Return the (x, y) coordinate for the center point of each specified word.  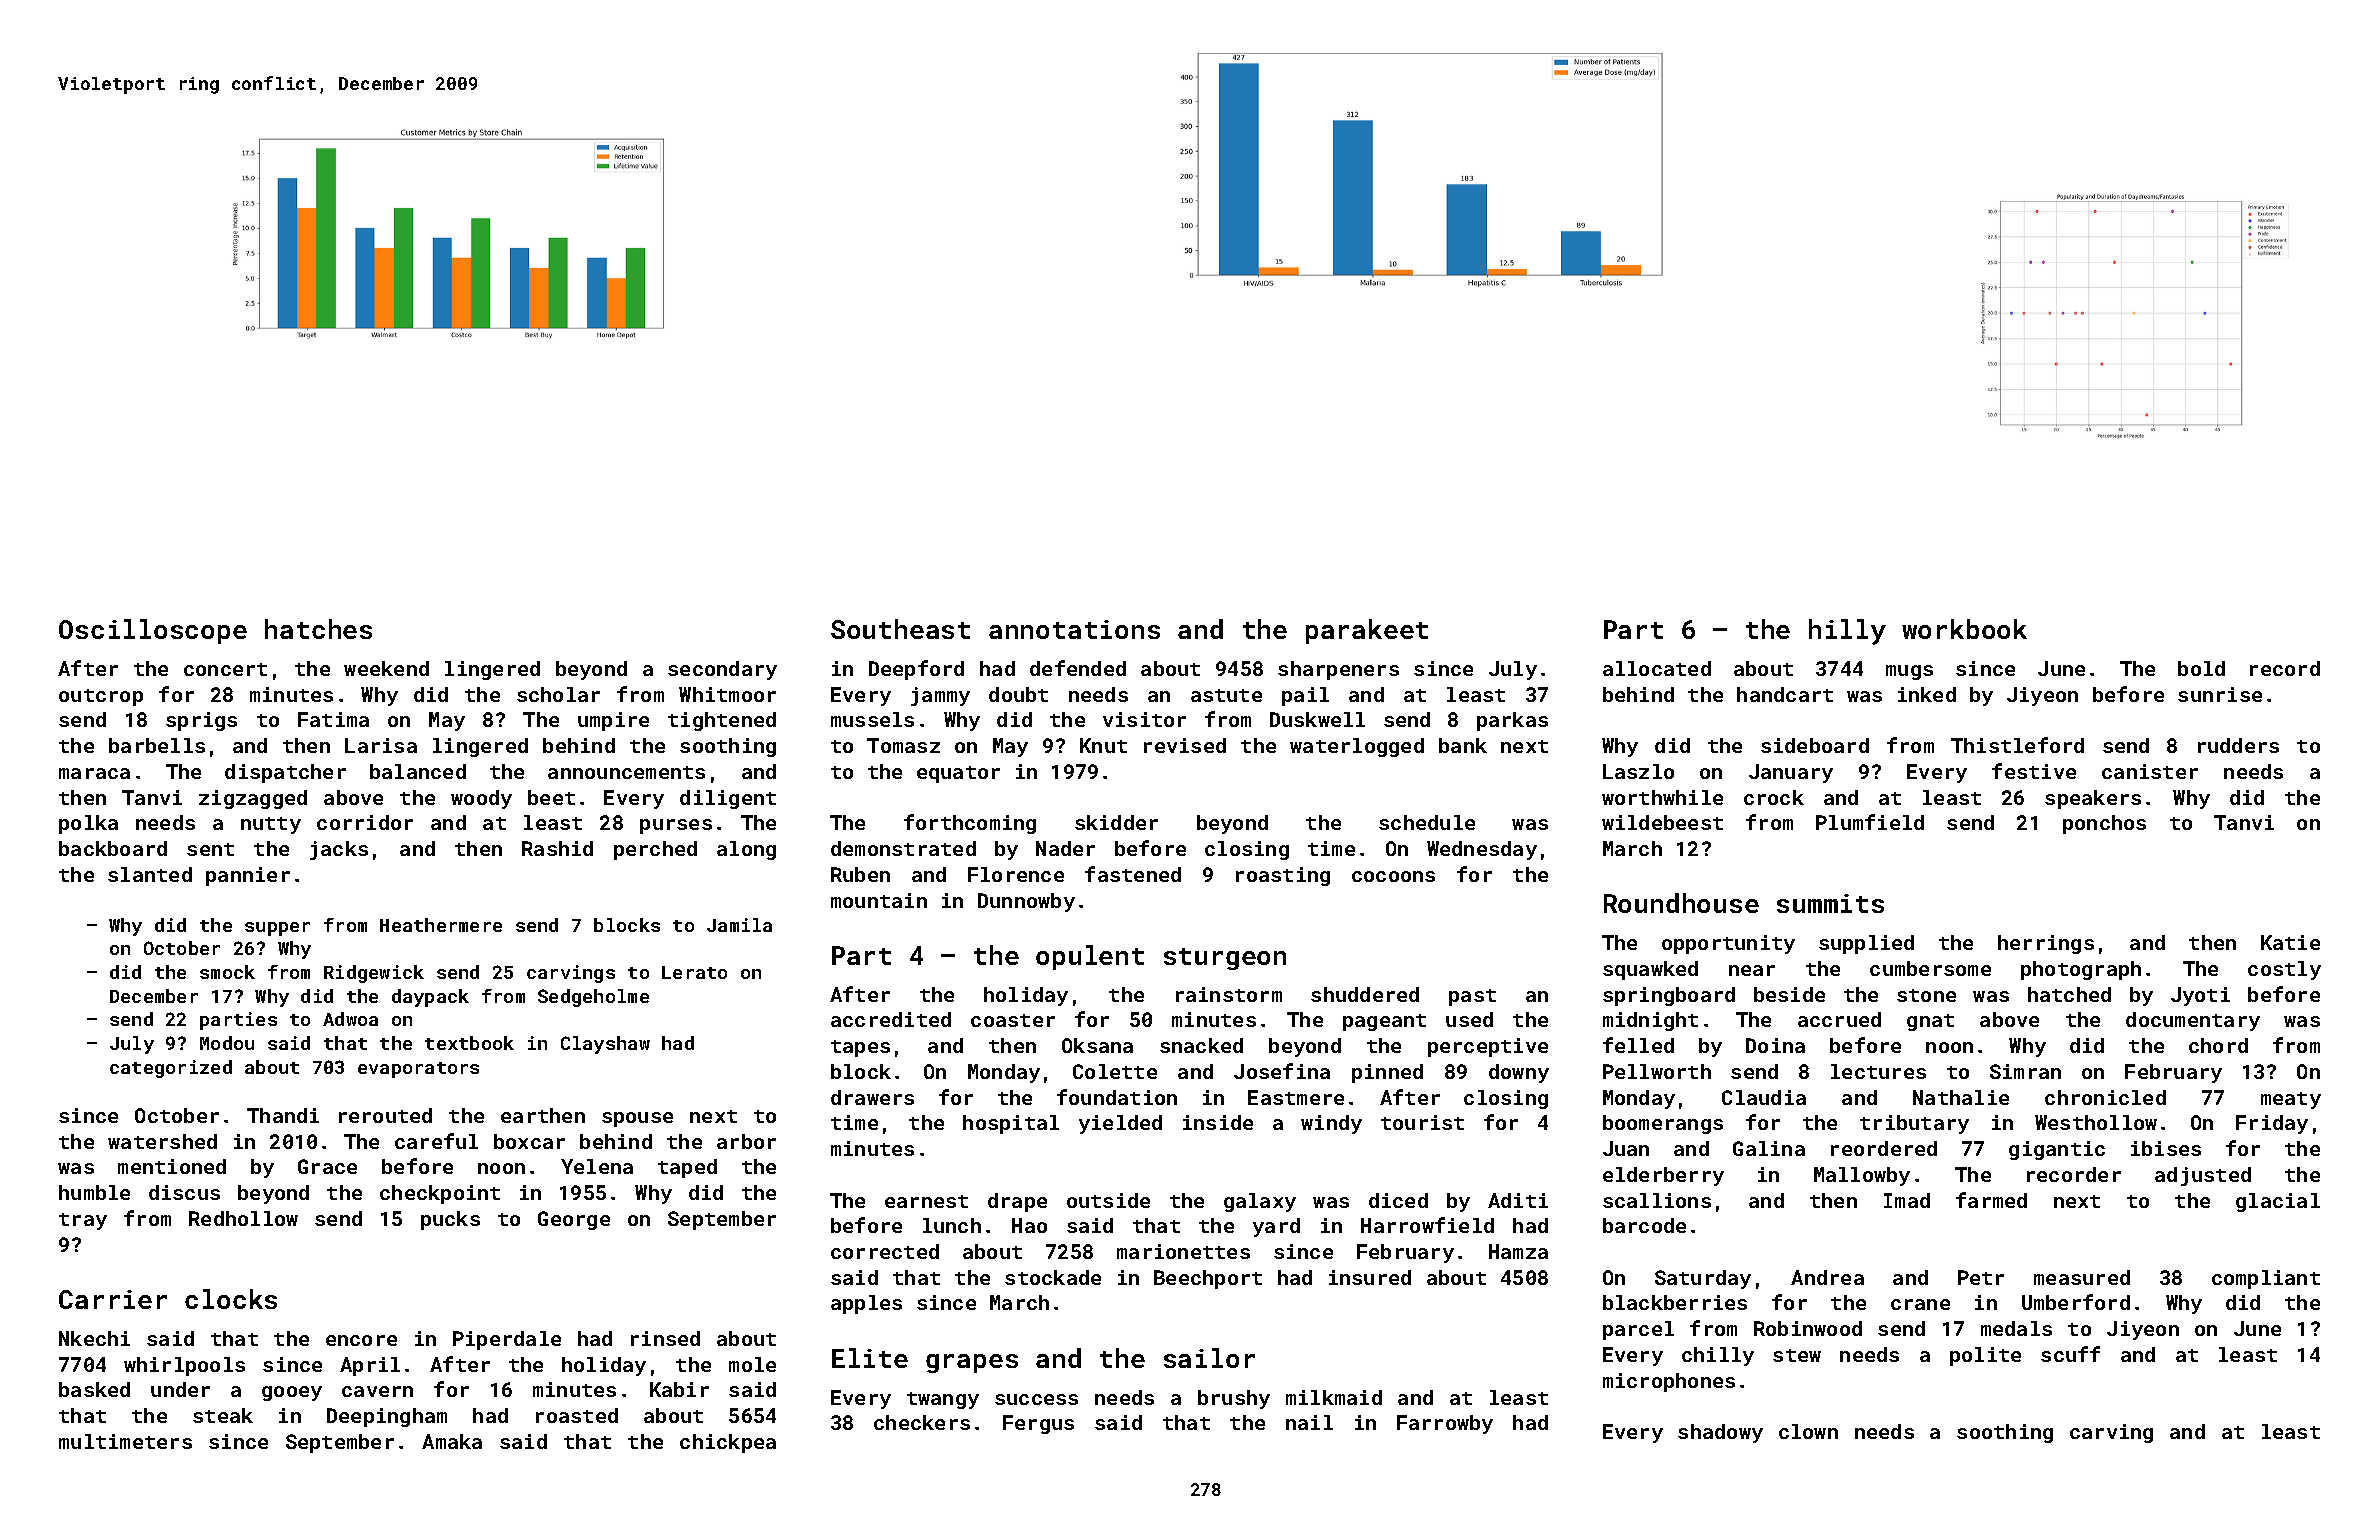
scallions (1657, 1200)
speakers (2093, 799)
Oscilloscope (153, 631)
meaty (2291, 1100)
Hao (1029, 1225)
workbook (1964, 629)
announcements (626, 772)
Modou (227, 1043)
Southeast (900, 629)
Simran (2025, 1071)
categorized (171, 1069)
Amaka (452, 1441)
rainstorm (1229, 994)
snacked (1201, 1045)
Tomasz (903, 745)
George (574, 1220)
